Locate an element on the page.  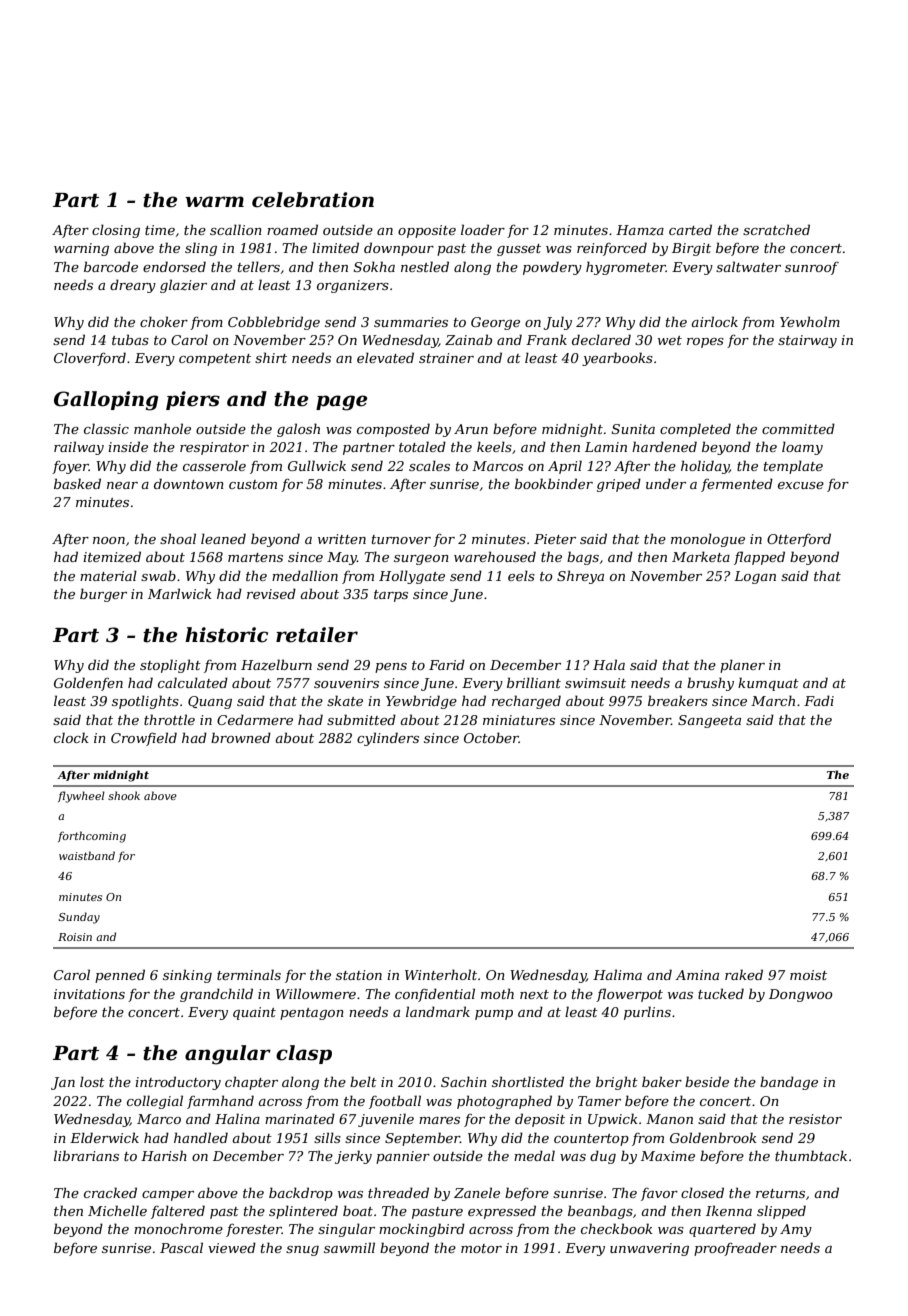
cylinders is located at coordinates (388, 739).
